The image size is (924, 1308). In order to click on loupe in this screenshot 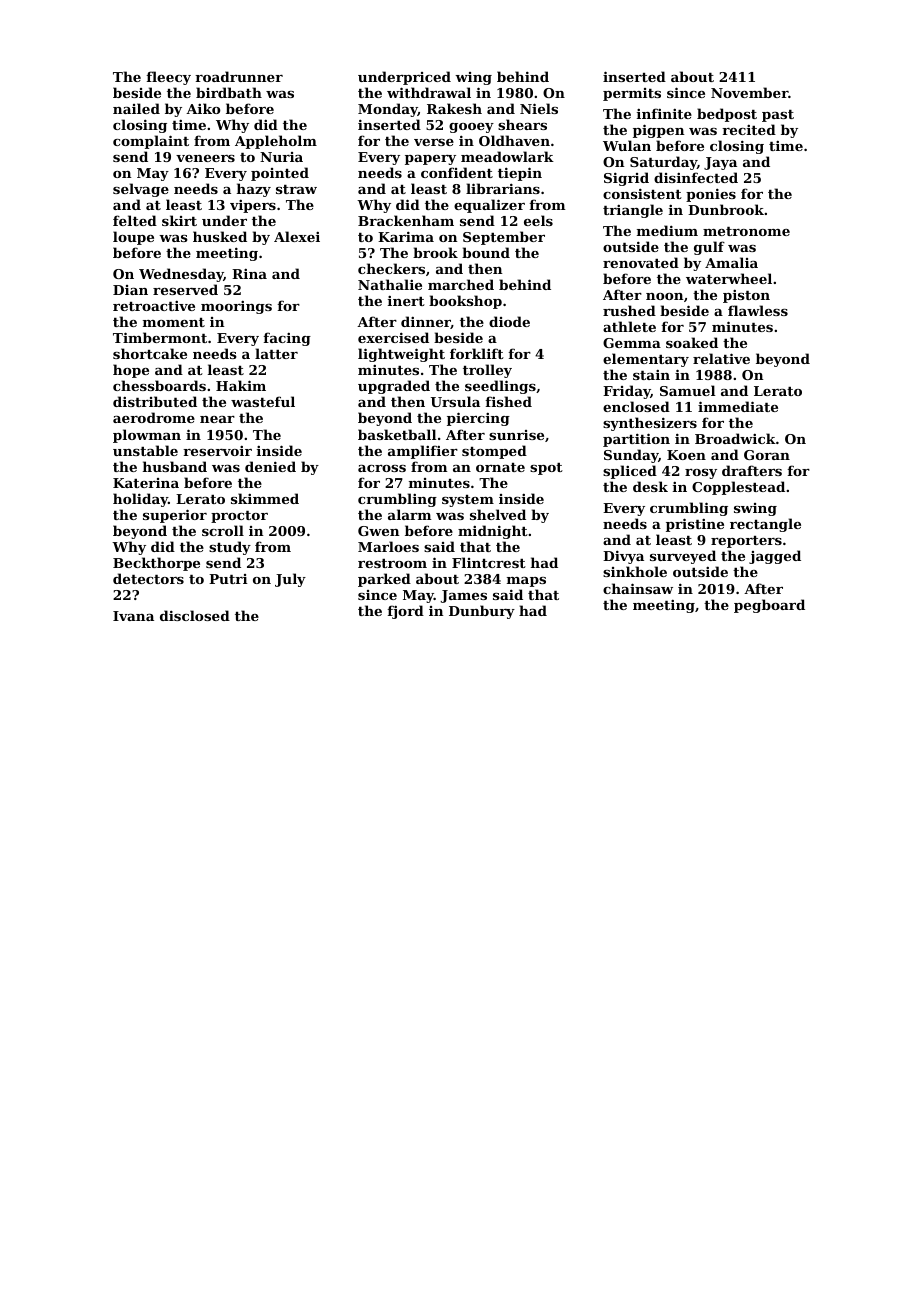, I will do `click(133, 238)`.
